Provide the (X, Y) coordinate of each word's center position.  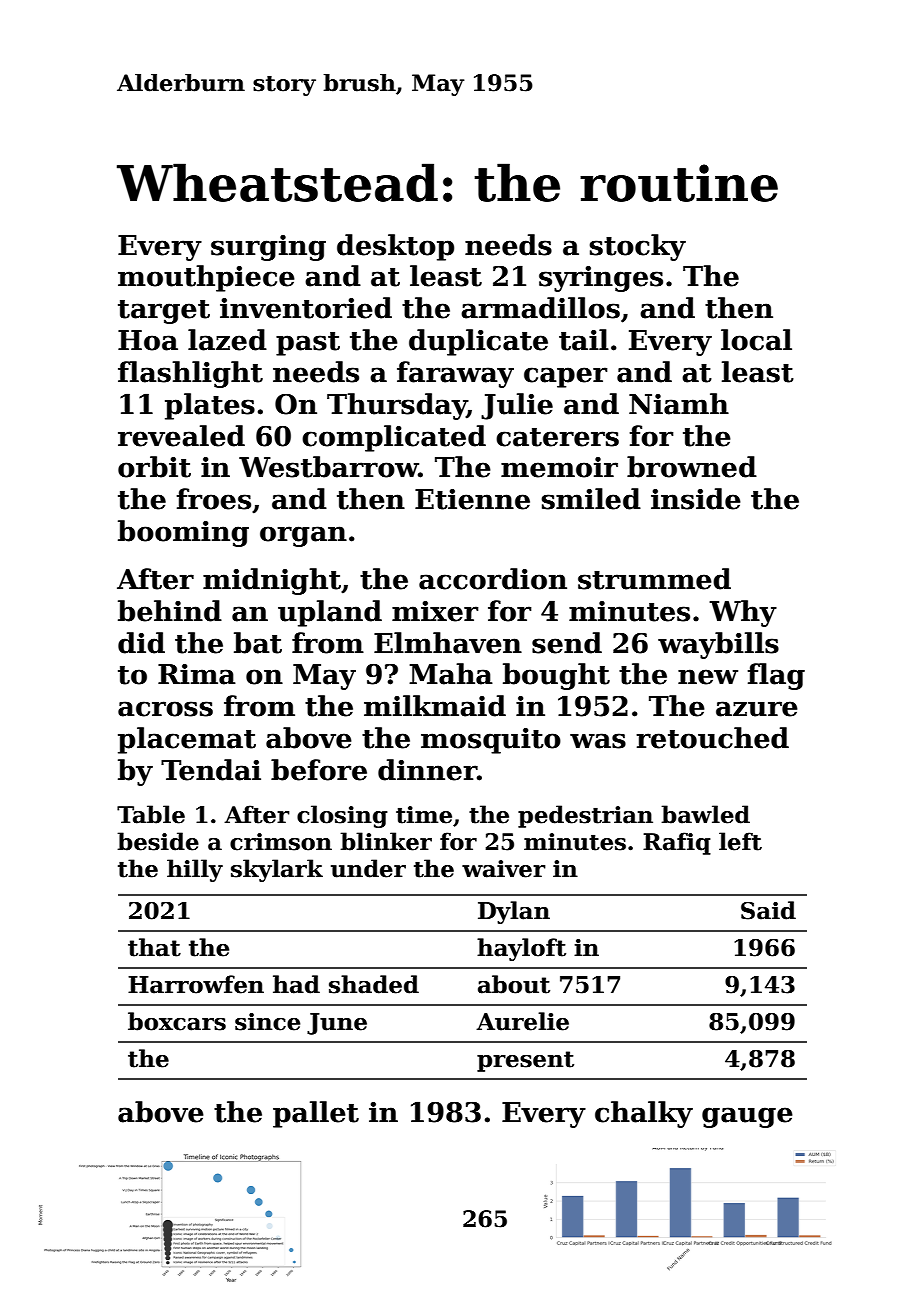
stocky (638, 247)
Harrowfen (196, 984)
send (567, 643)
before (319, 770)
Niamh (679, 404)
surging (268, 248)
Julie (517, 406)
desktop (395, 247)
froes (214, 499)
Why (743, 613)
